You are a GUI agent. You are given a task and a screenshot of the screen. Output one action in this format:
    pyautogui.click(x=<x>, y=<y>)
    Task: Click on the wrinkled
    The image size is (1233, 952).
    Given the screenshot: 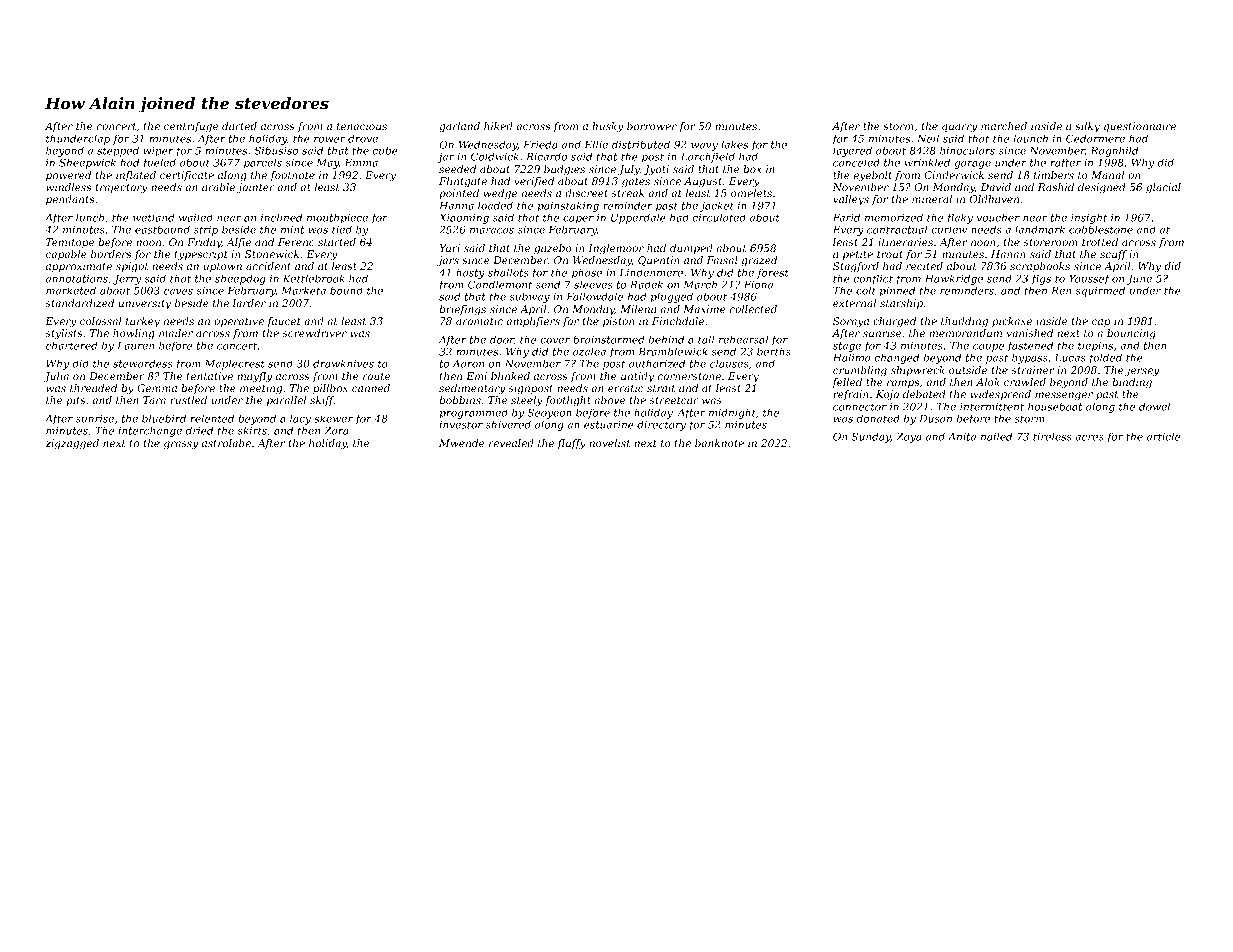 What is the action you would take?
    pyautogui.click(x=927, y=162)
